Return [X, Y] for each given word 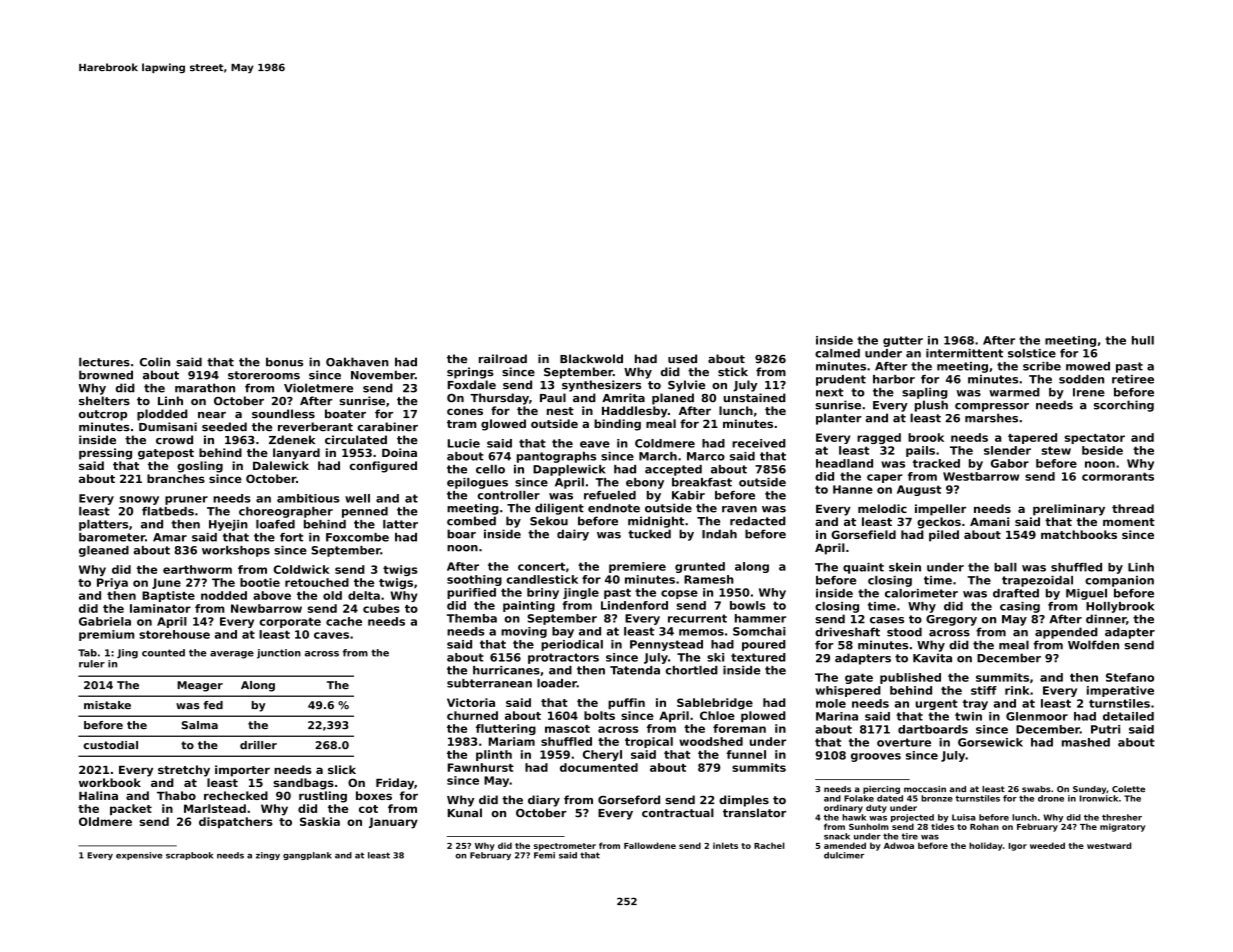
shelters [104, 401]
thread [1133, 508]
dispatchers [235, 822]
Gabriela [105, 621]
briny [543, 593]
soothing [474, 580]
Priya [112, 583]
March [658, 456]
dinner [1106, 619]
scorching [1124, 406]
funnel [746, 754]
